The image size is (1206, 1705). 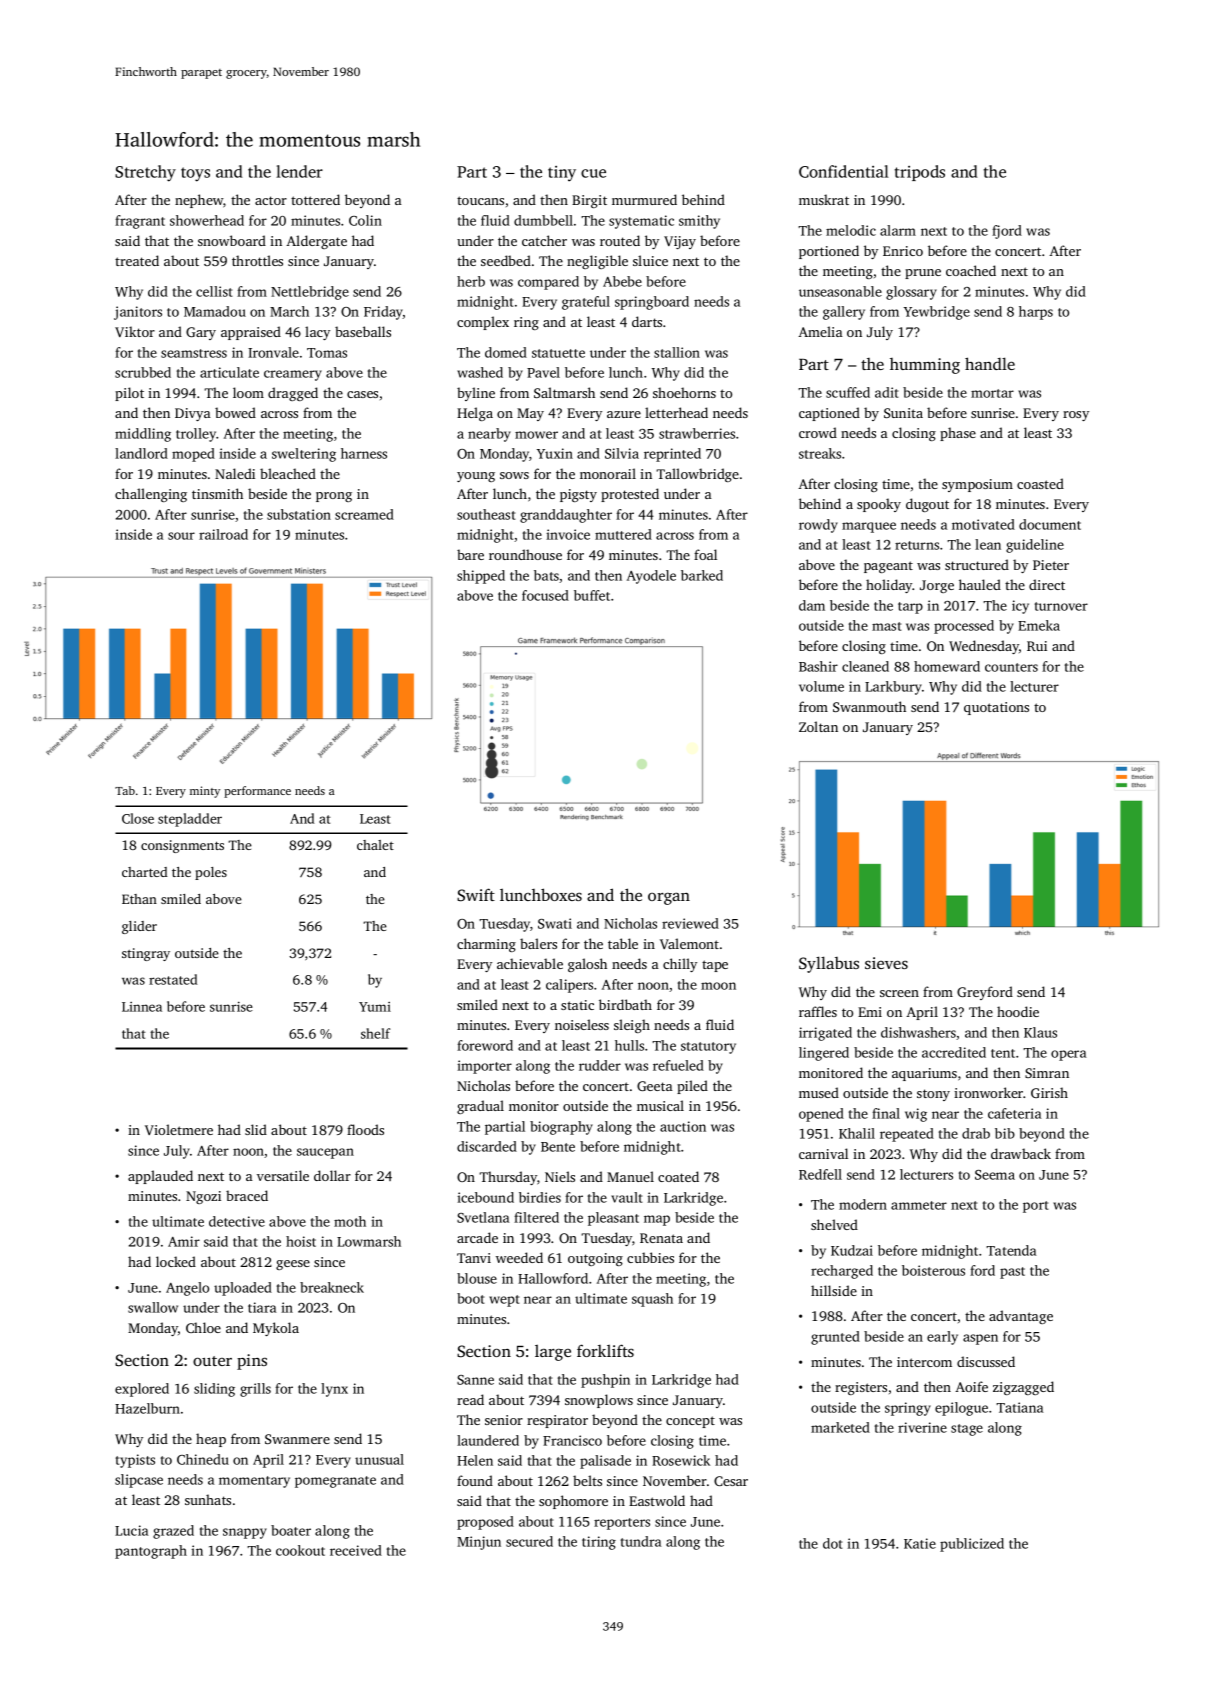 I want to click on rosy, so click(x=1076, y=416).
